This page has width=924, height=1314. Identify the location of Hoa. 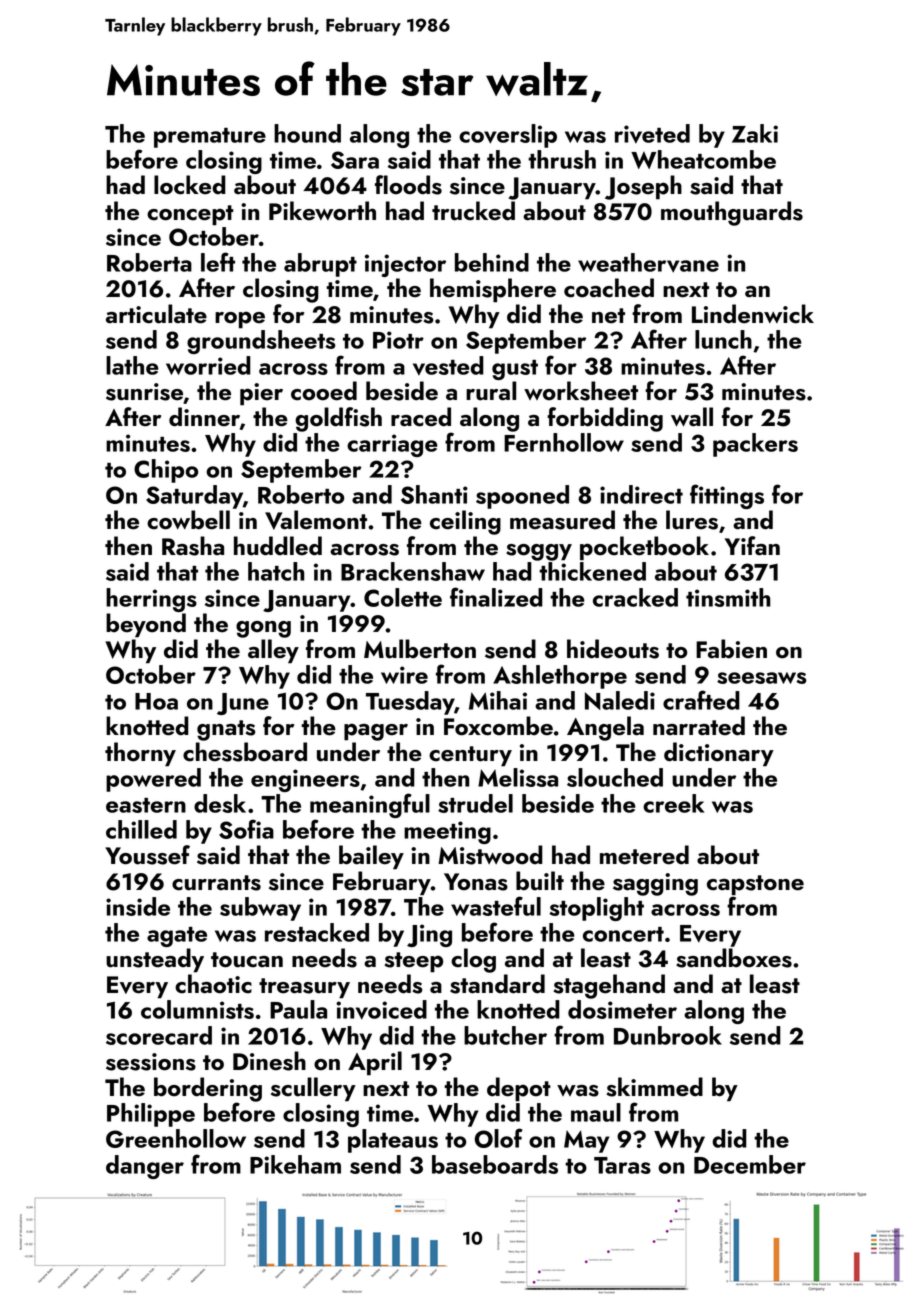
(156, 701).
